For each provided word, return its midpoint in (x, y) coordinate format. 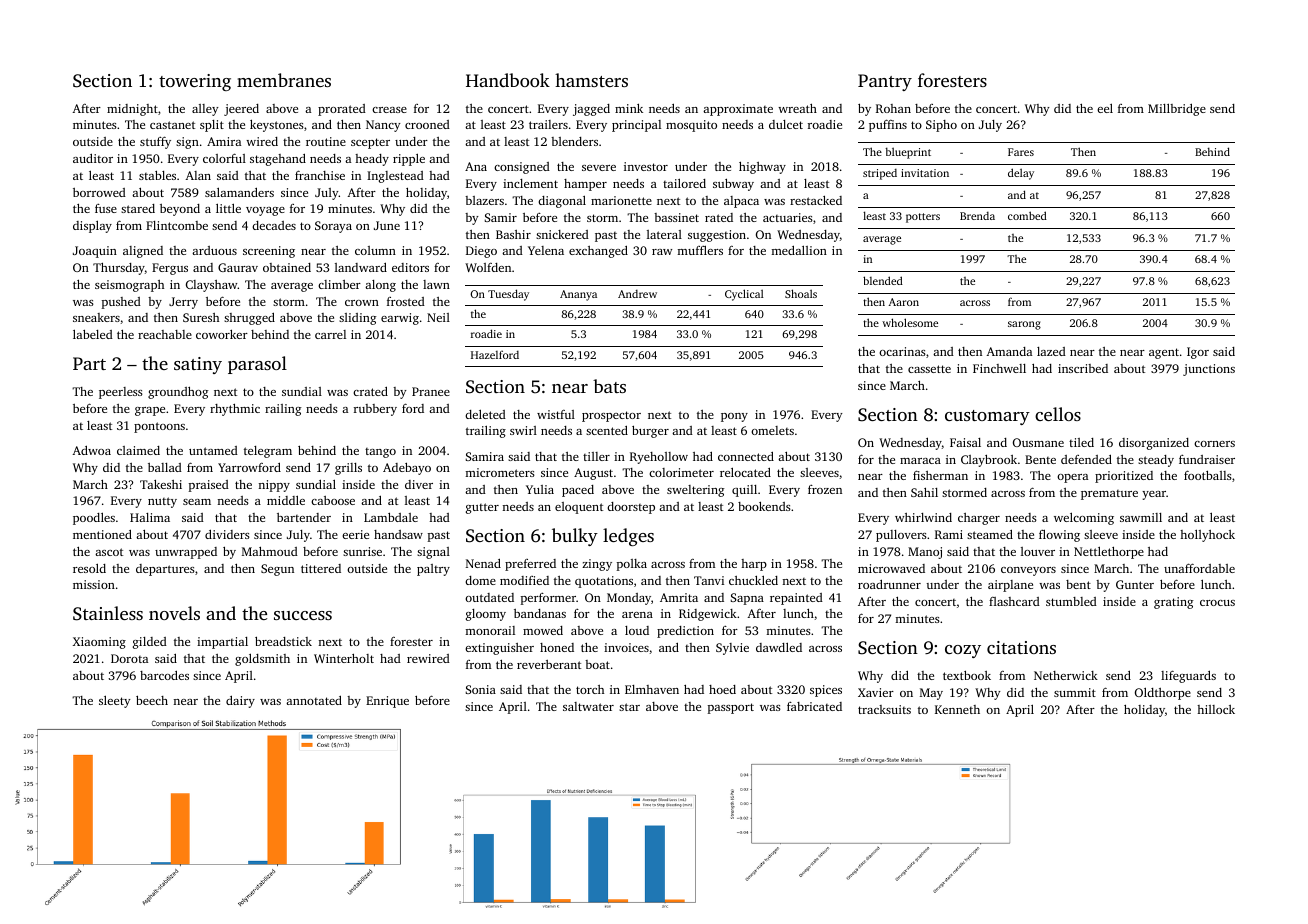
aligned (143, 252)
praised (209, 486)
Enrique (387, 702)
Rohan (893, 108)
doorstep (631, 508)
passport (731, 708)
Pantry (885, 82)
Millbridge (1177, 109)
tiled (1081, 442)
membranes (284, 80)
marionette (621, 200)
